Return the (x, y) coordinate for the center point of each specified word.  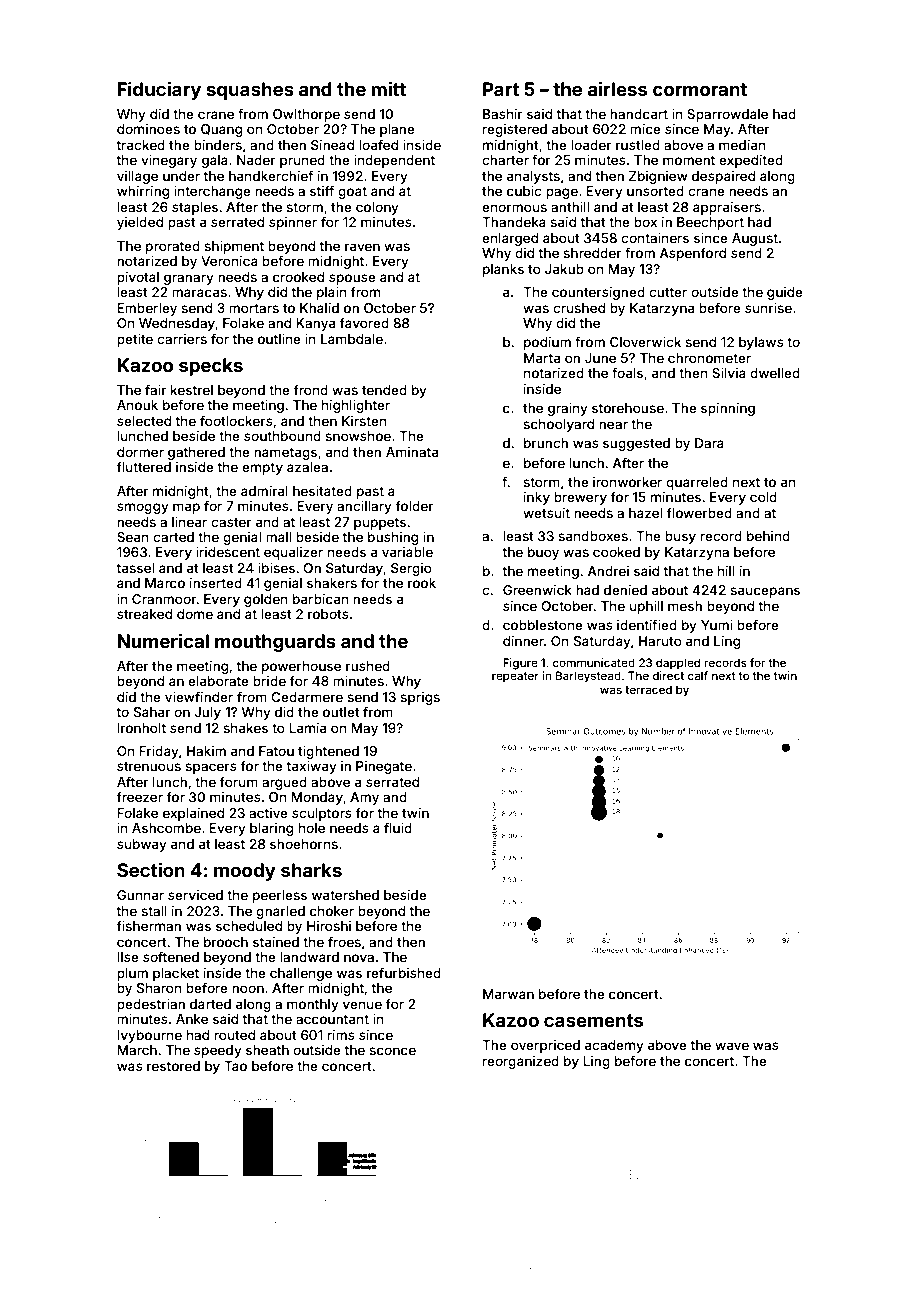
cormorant (700, 89)
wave (732, 1046)
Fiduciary (159, 91)
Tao (235, 1066)
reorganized (521, 1062)
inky (537, 498)
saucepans (765, 592)
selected (144, 421)
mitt (388, 89)
